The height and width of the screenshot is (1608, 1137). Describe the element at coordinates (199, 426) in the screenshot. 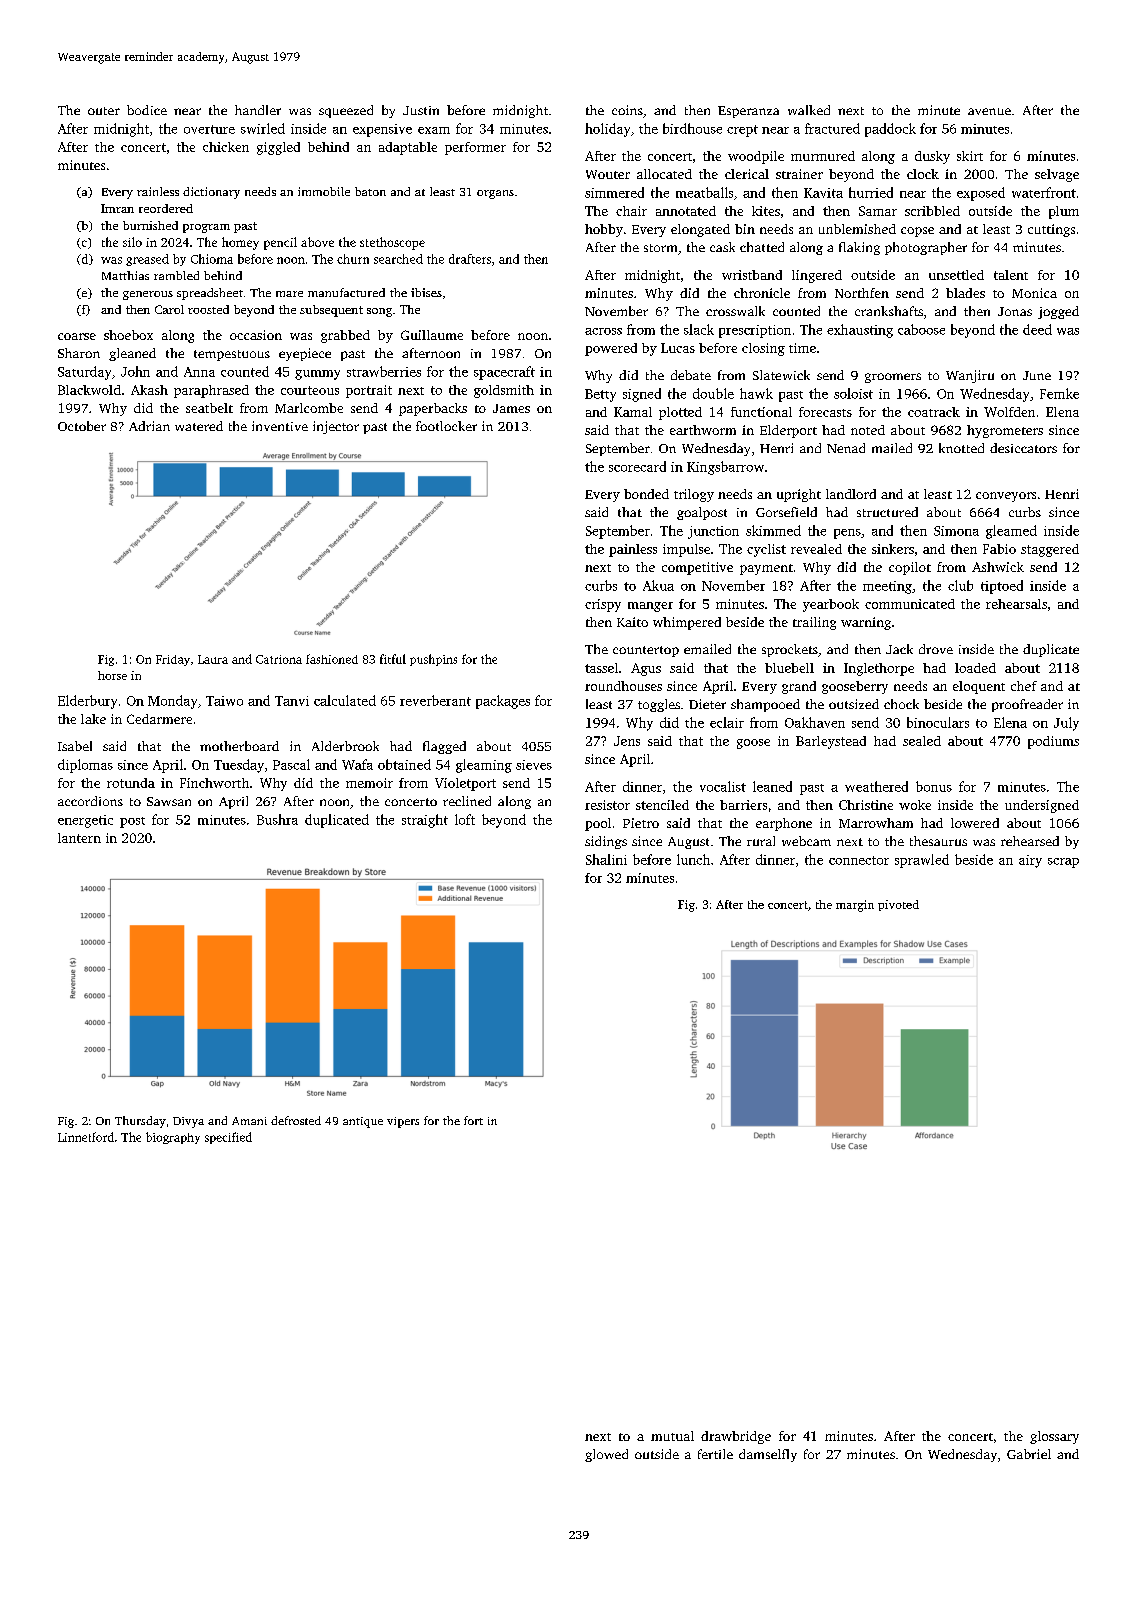

I see `watered` at that location.
